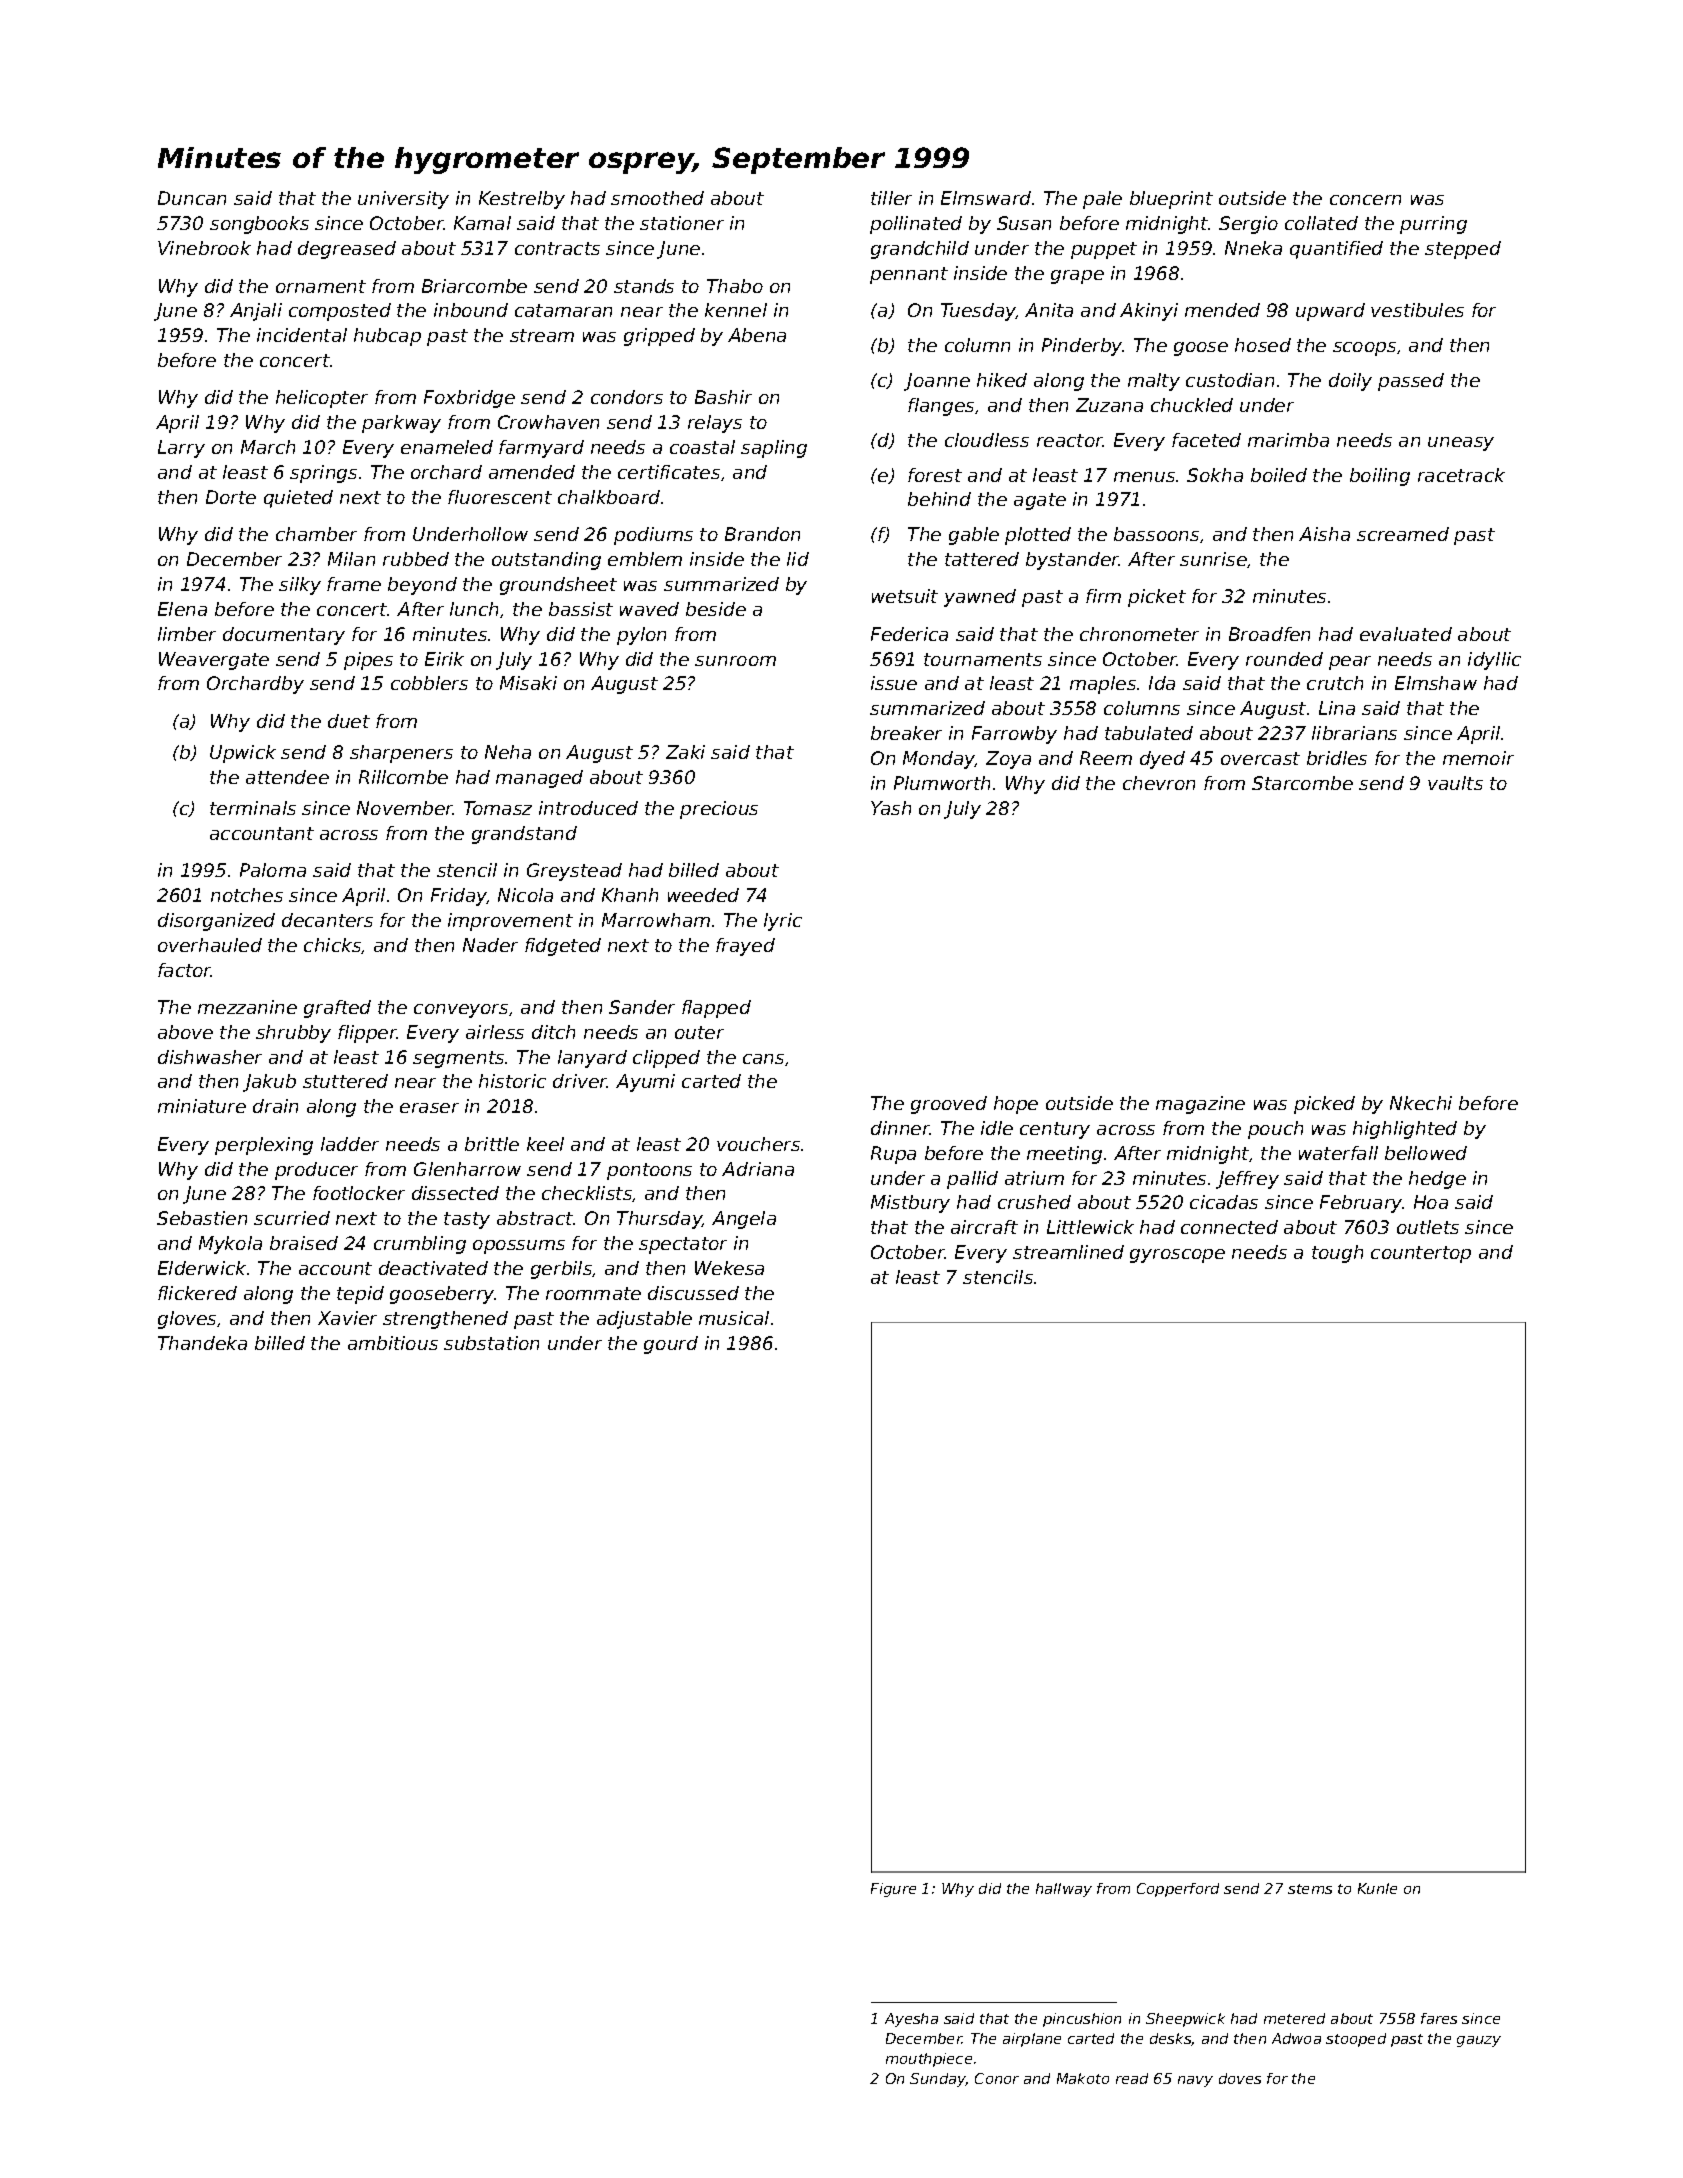 The height and width of the image is (2178, 1683). What do you see at coordinates (1377, 1888) in the image?
I see `Kunle` at bounding box center [1377, 1888].
